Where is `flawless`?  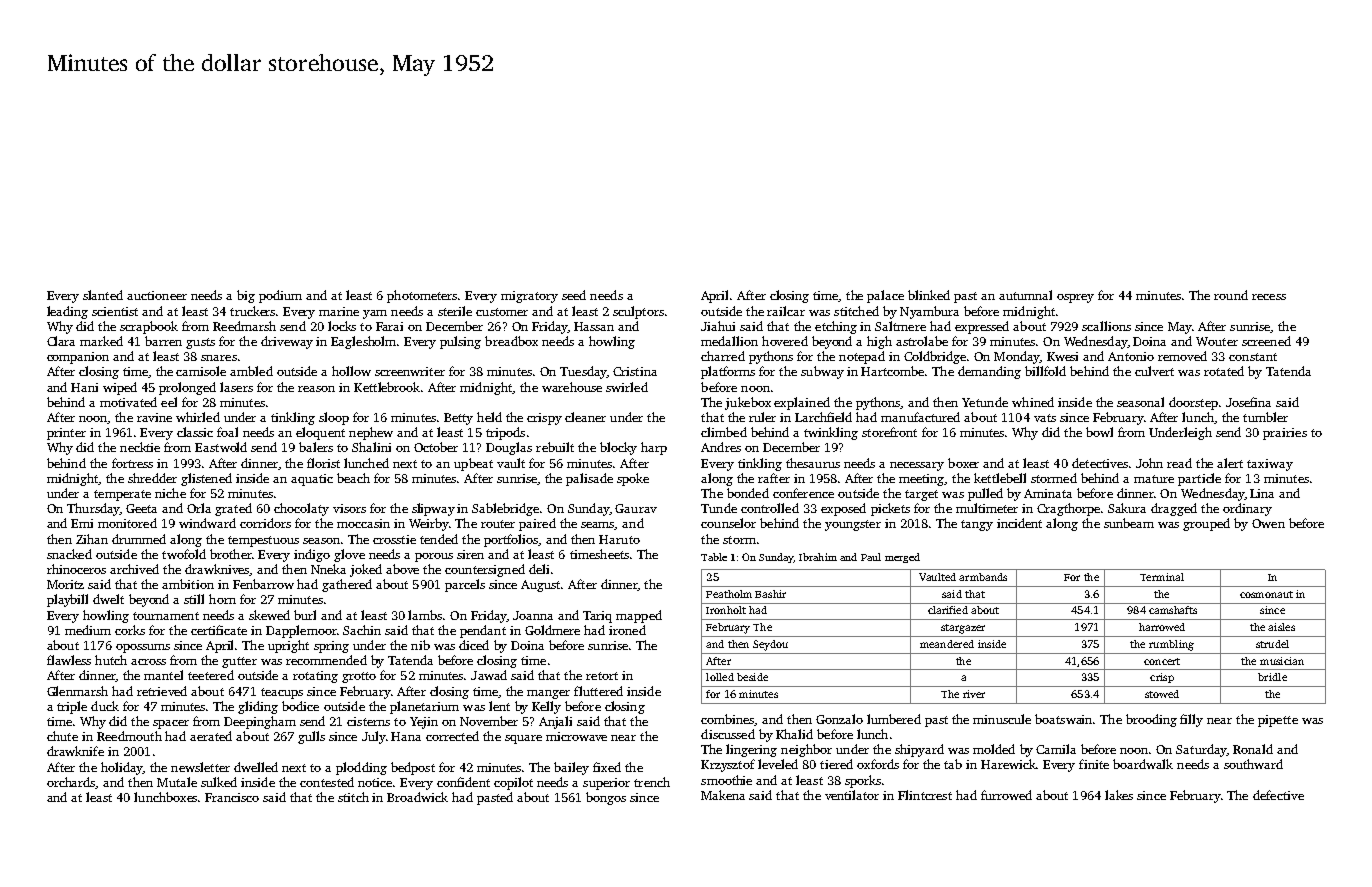 flawless is located at coordinates (69, 660).
